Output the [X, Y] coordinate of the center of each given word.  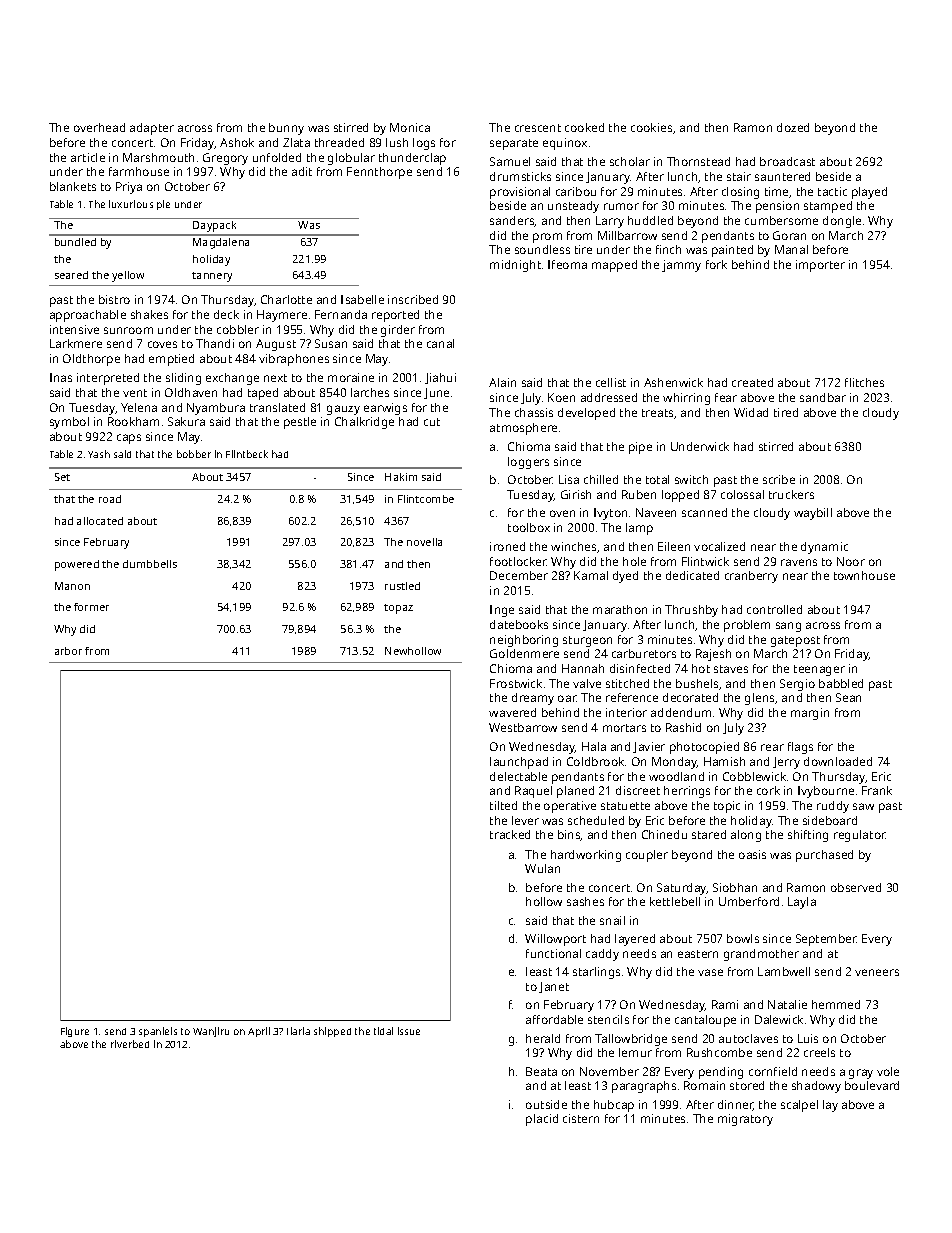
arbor [68, 651]
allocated [100, 521]
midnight [515, 266]
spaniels [158, 1032]
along [746, 836]
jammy [681, 266]
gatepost [795, 641]
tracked [510, 834]
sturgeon [587, 641]
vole [888, 1071]
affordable [554, 1019]
